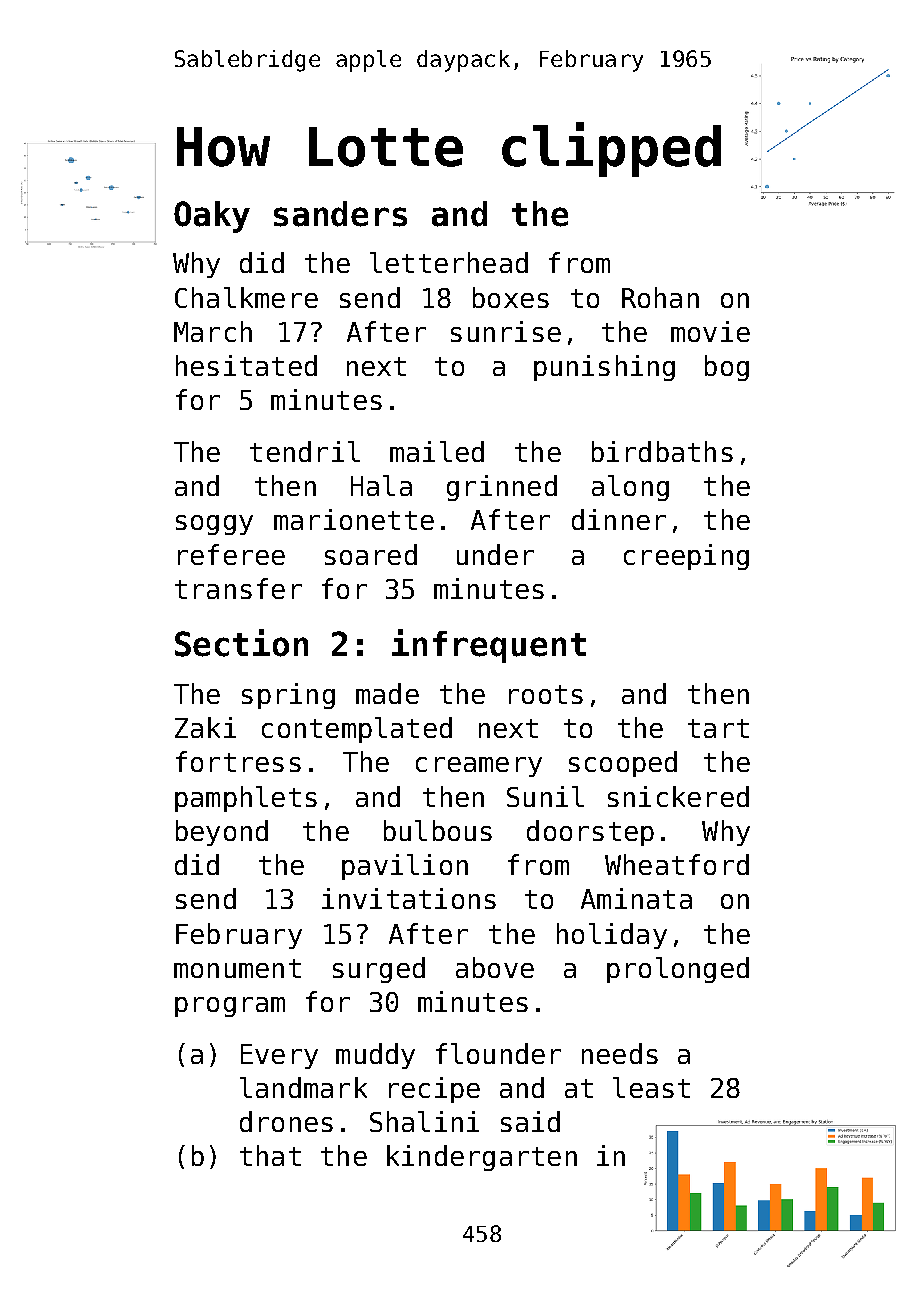  What do you see at coordinates (662, 451) in the screenshot?
I see `birdbaths` at bounding box center [662, 451].
